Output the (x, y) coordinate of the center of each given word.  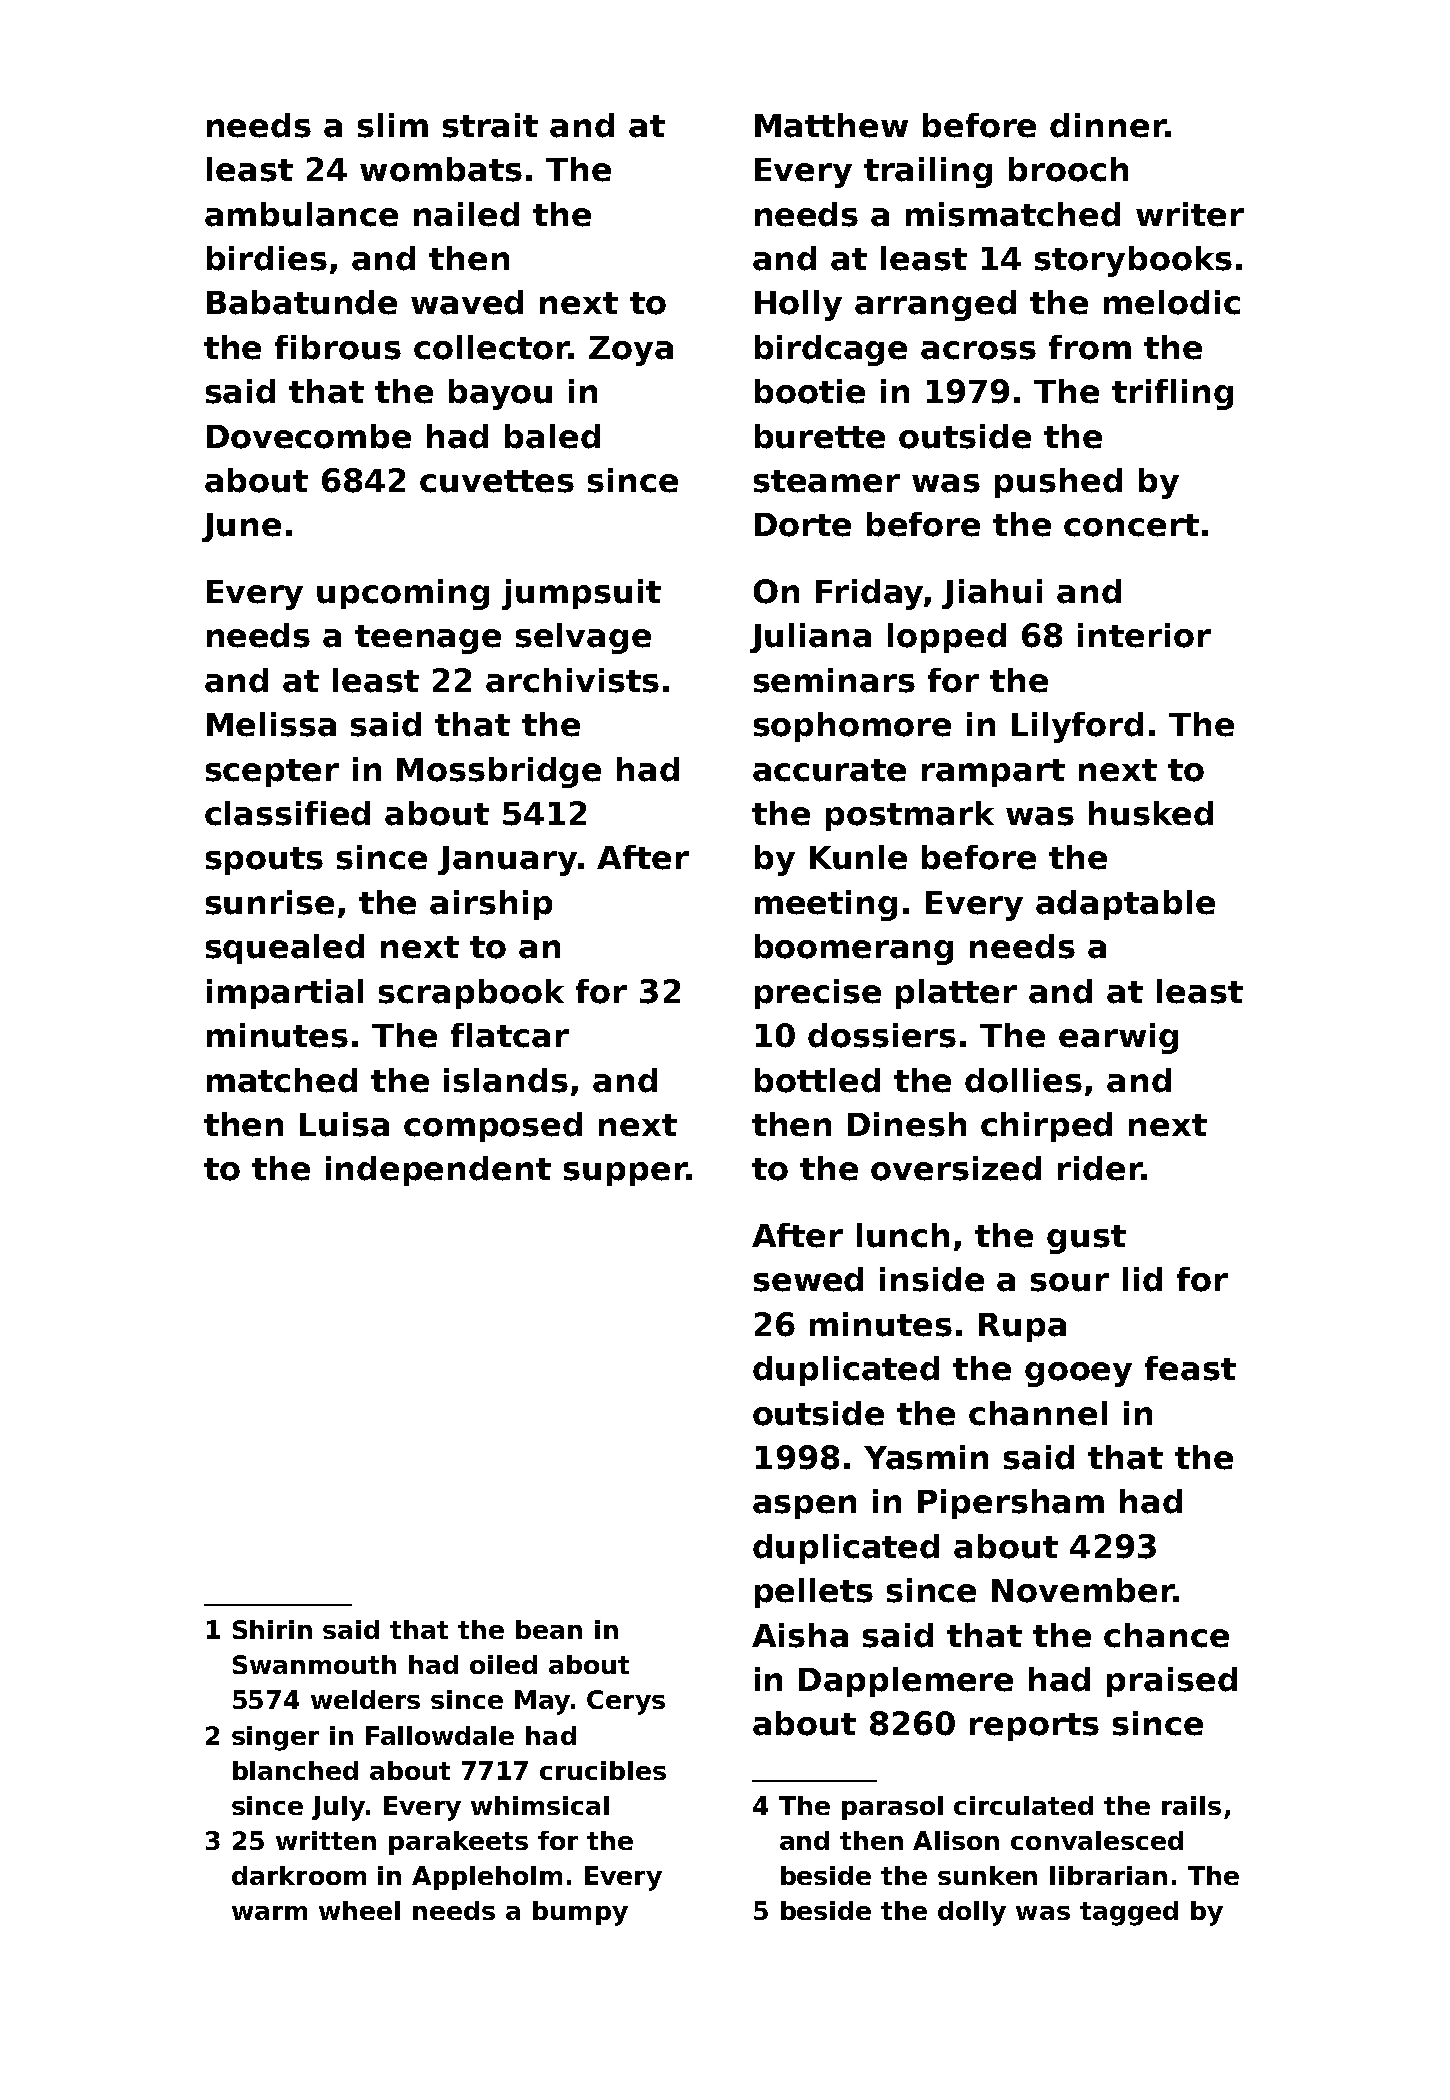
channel (1038, 1413)
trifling (1172, 394)
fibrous (338, 347)
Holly (798, 305)
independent (438, 1171)
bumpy (580, 1913)
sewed (808, 1279)
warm (269, 1913)
